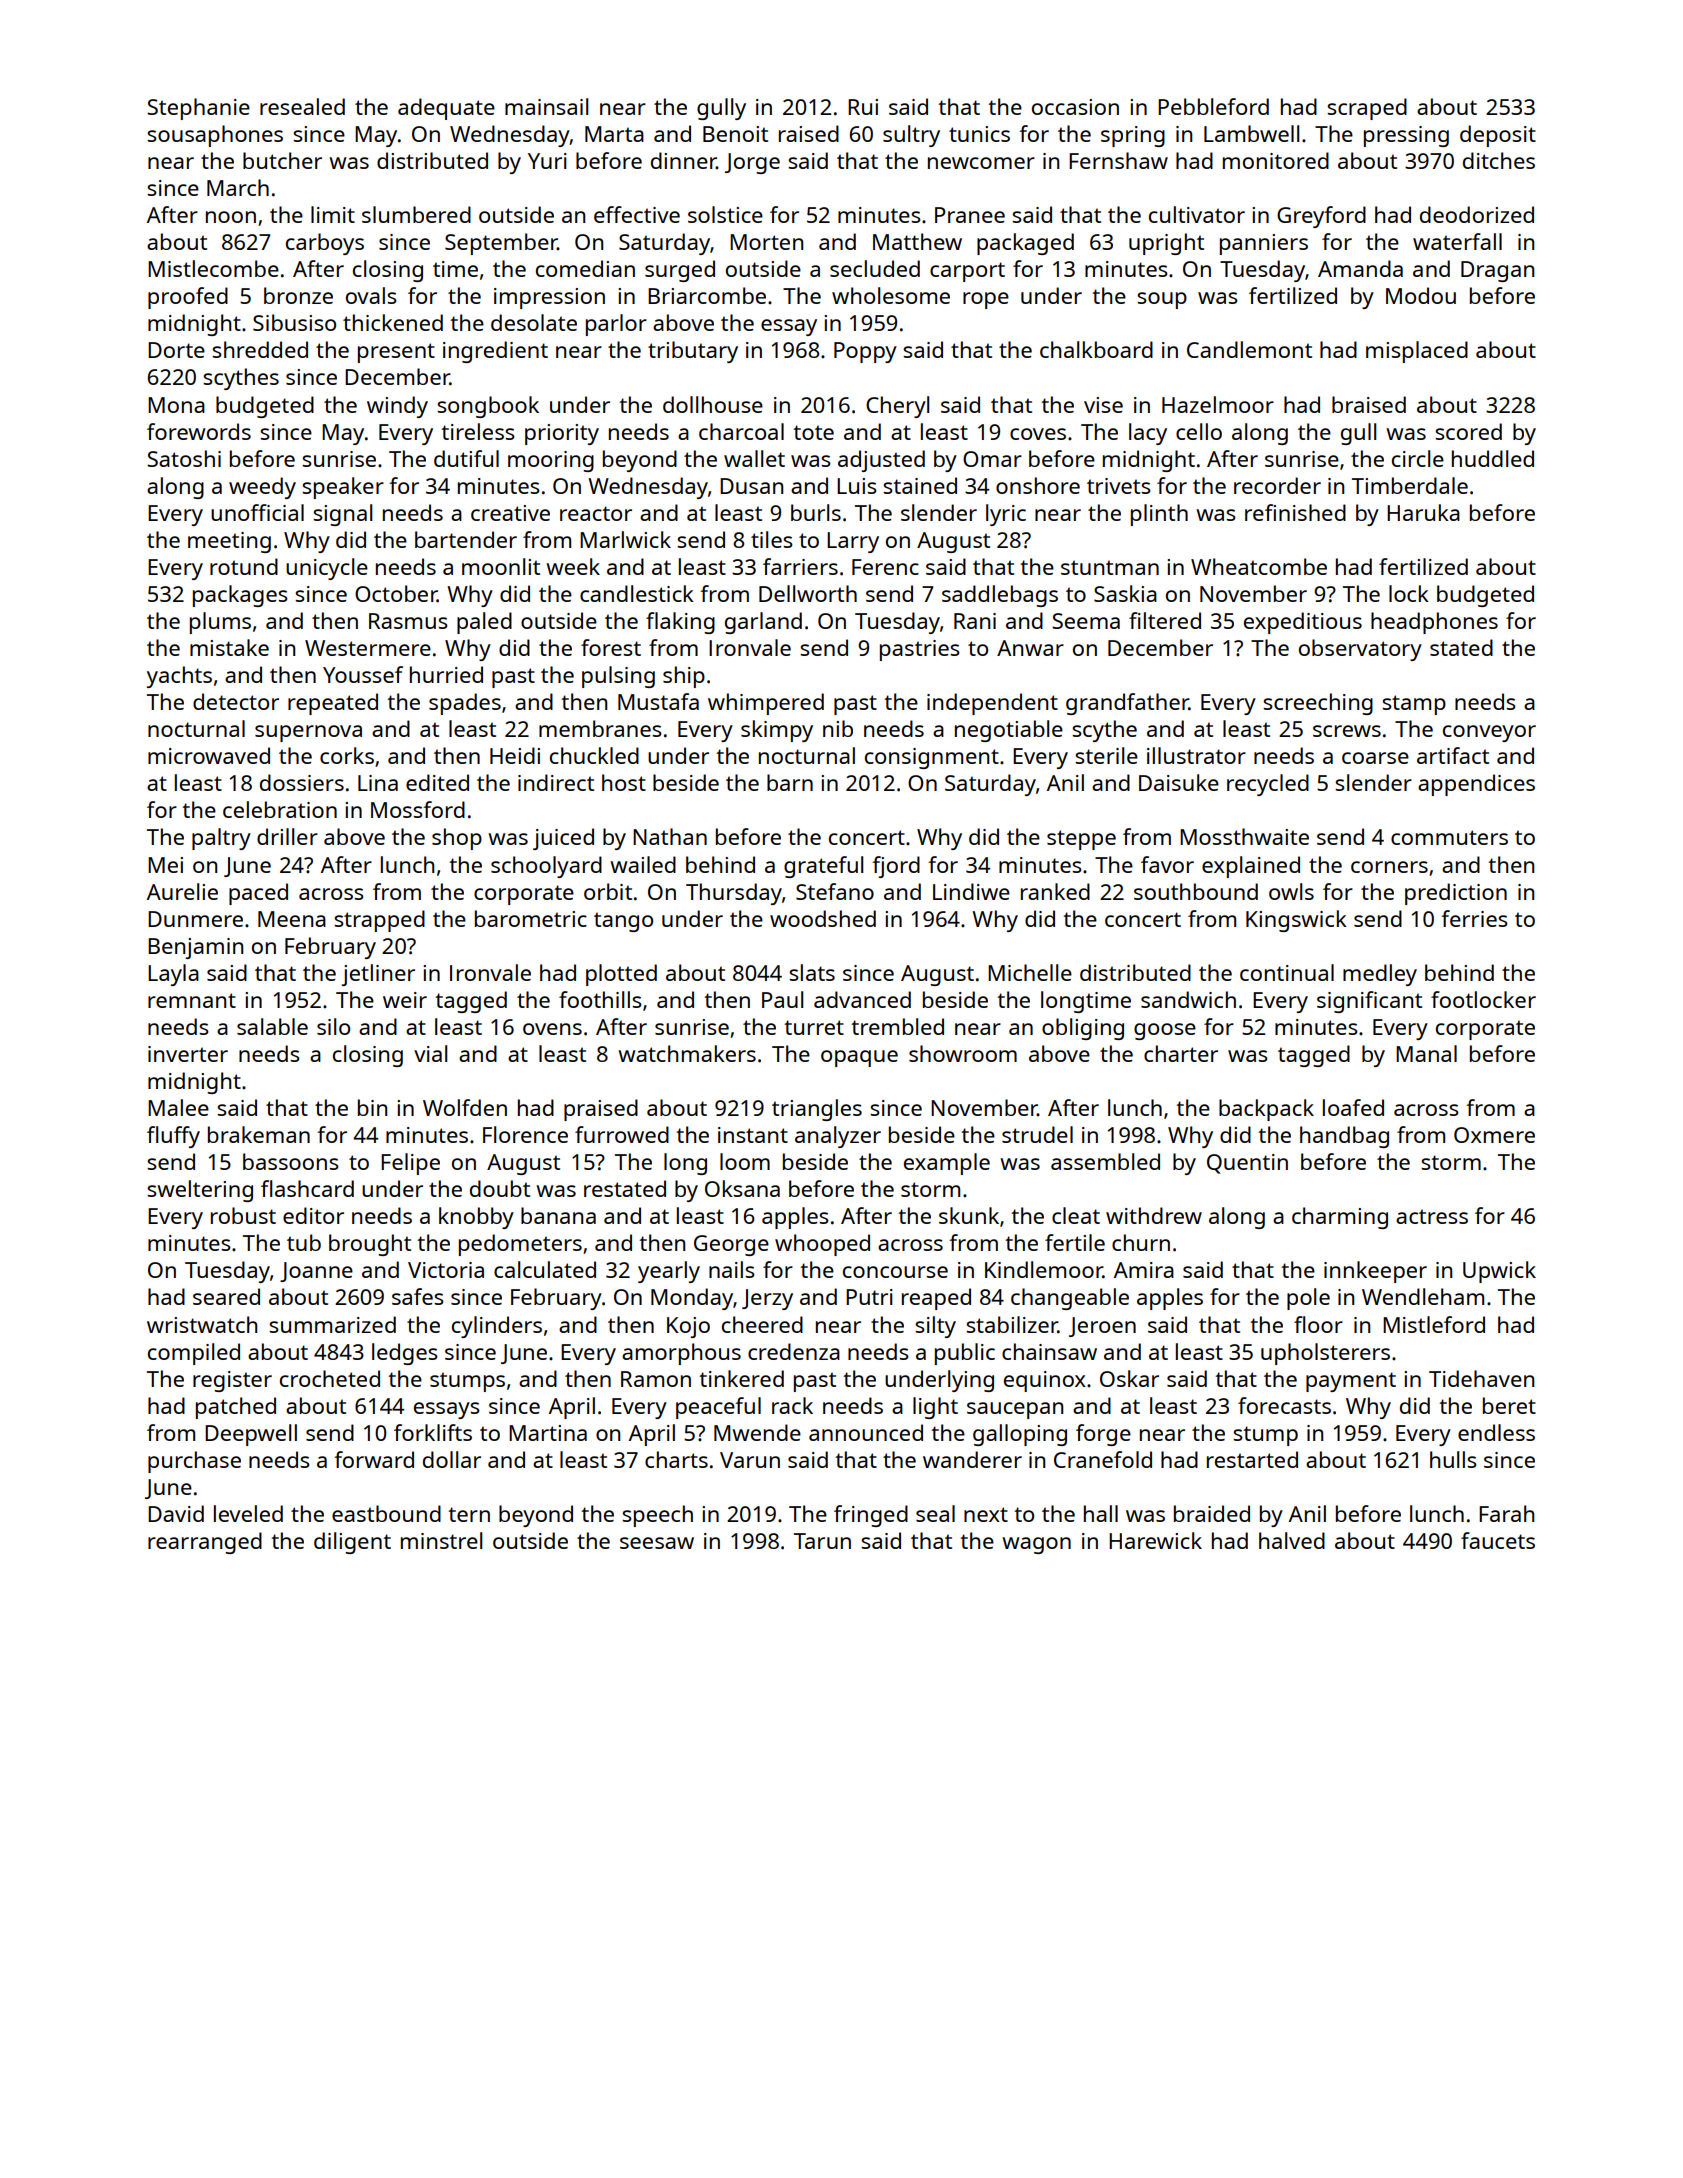  Describe the element at coordinates (1423, 512) in the document. I see `Haruka` at that location.
